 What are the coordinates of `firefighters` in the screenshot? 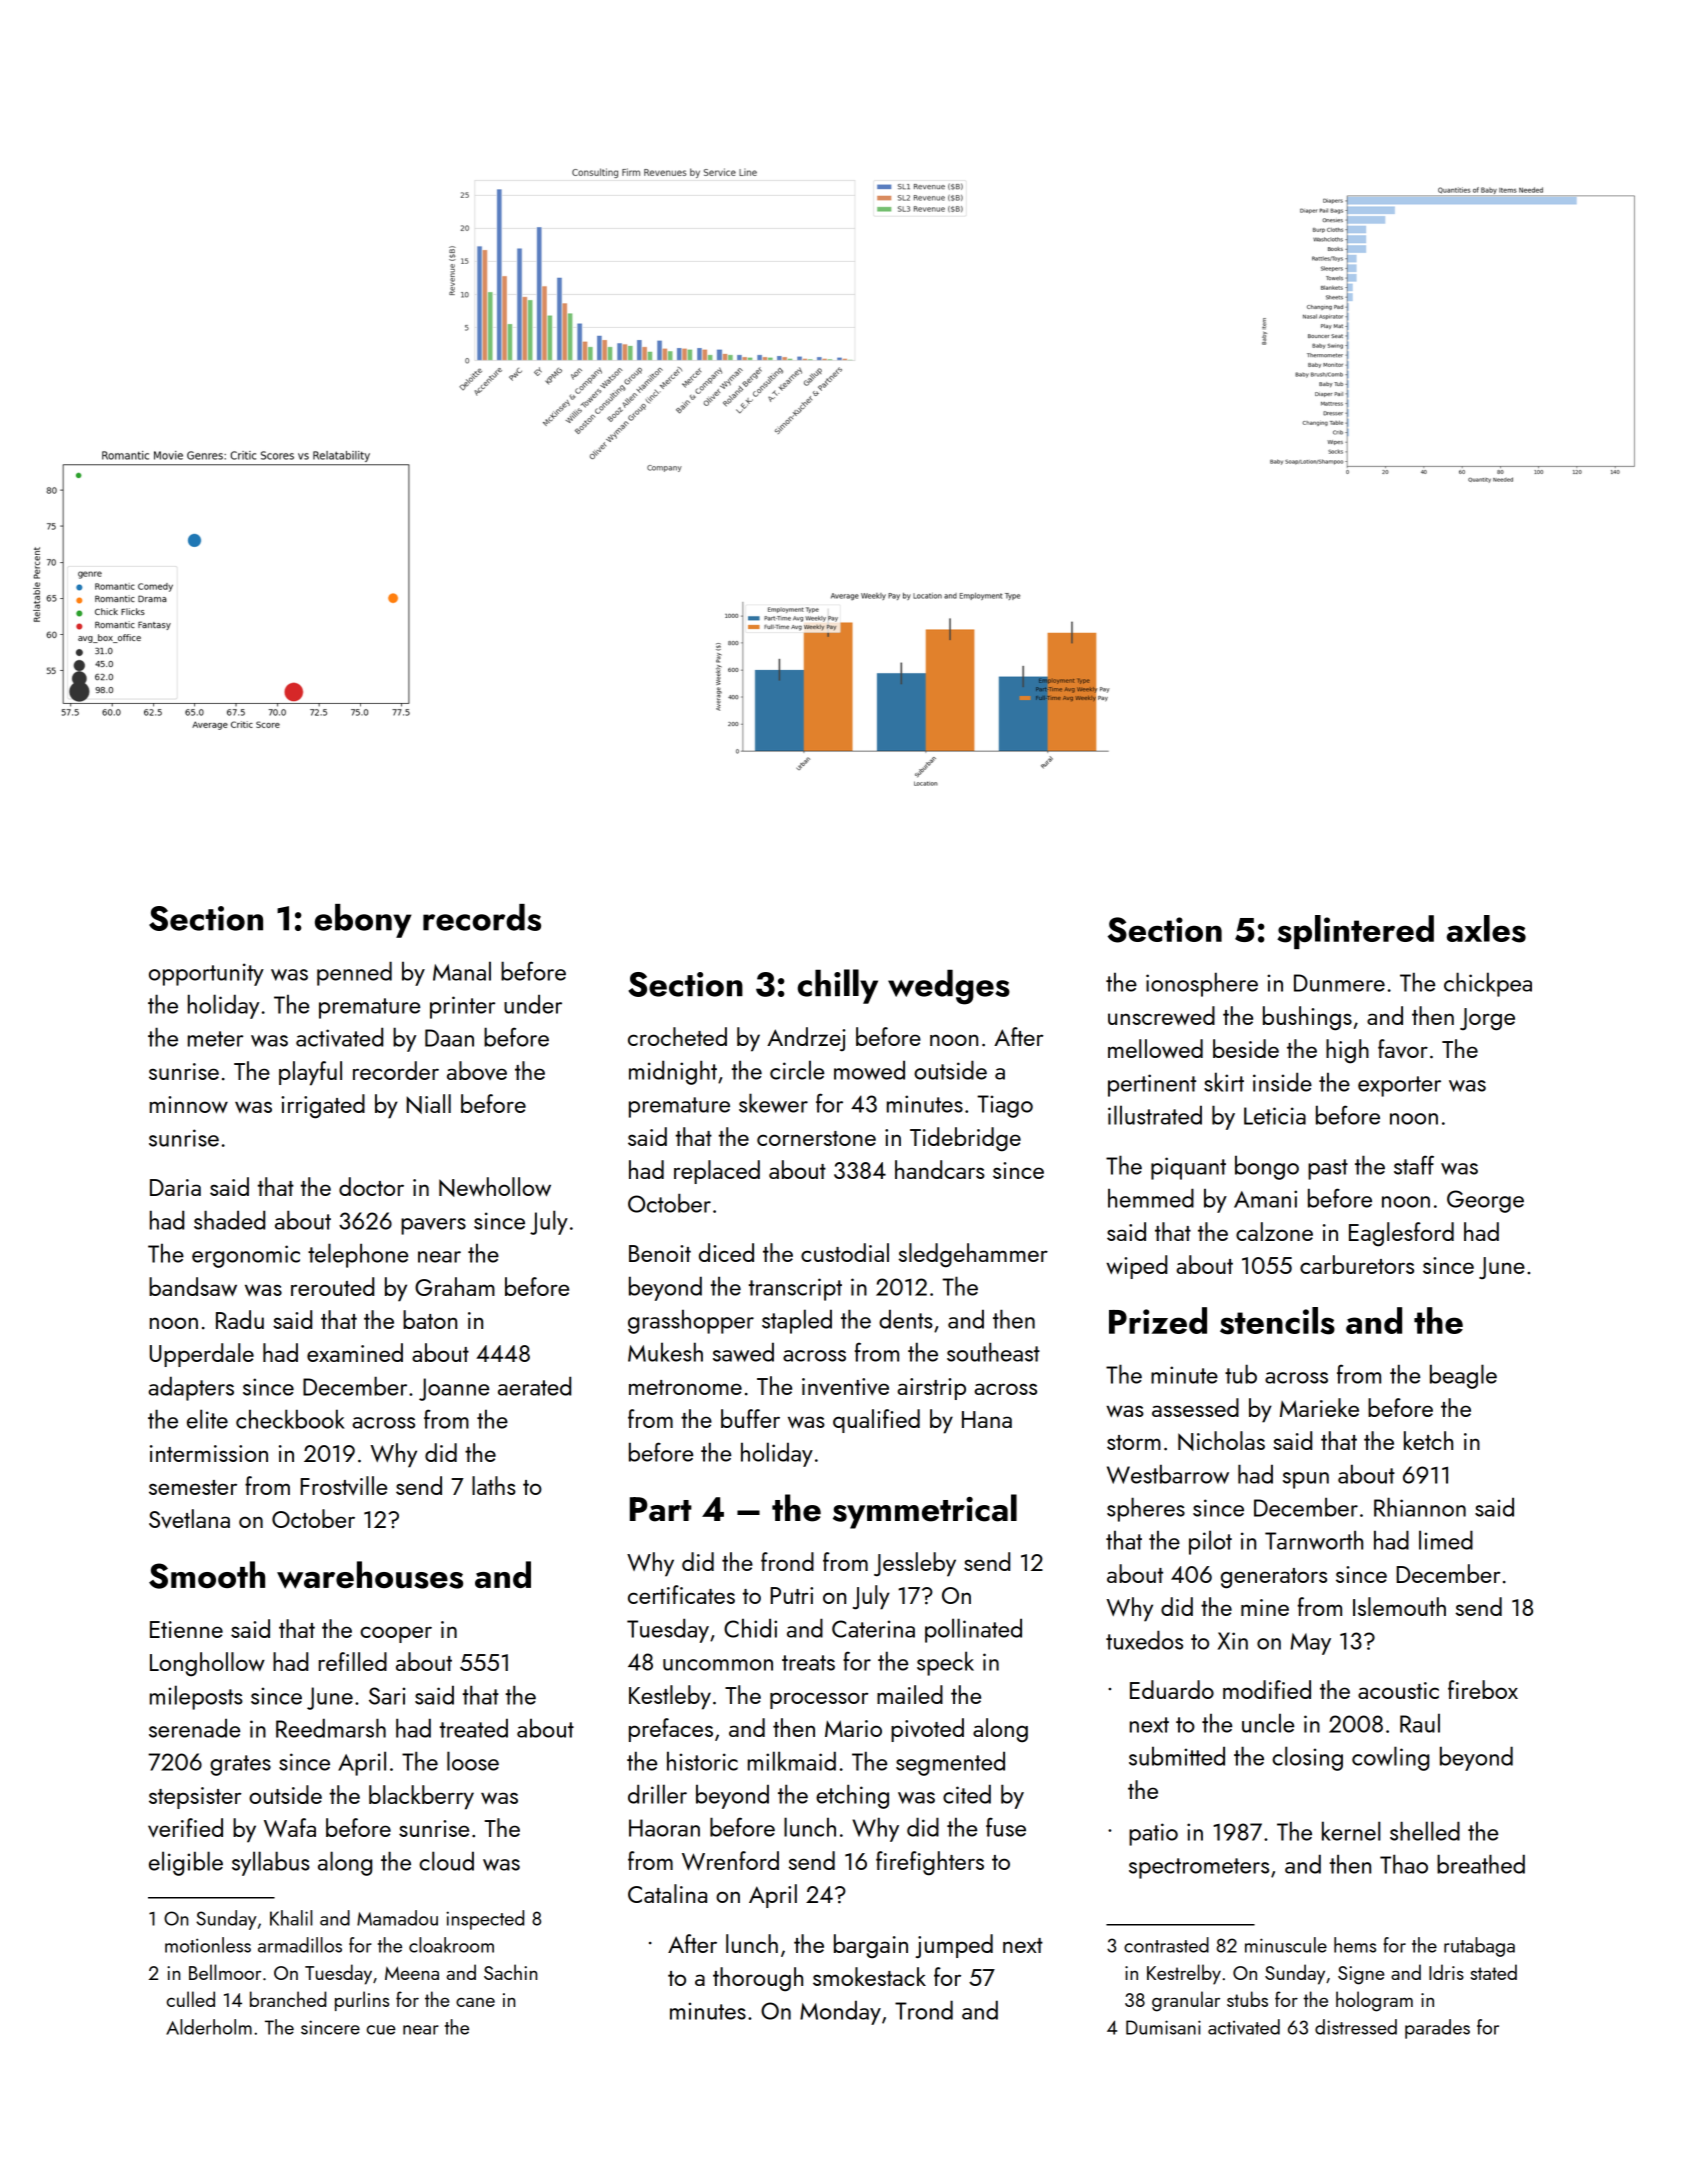 It's located at (930, 1863).
